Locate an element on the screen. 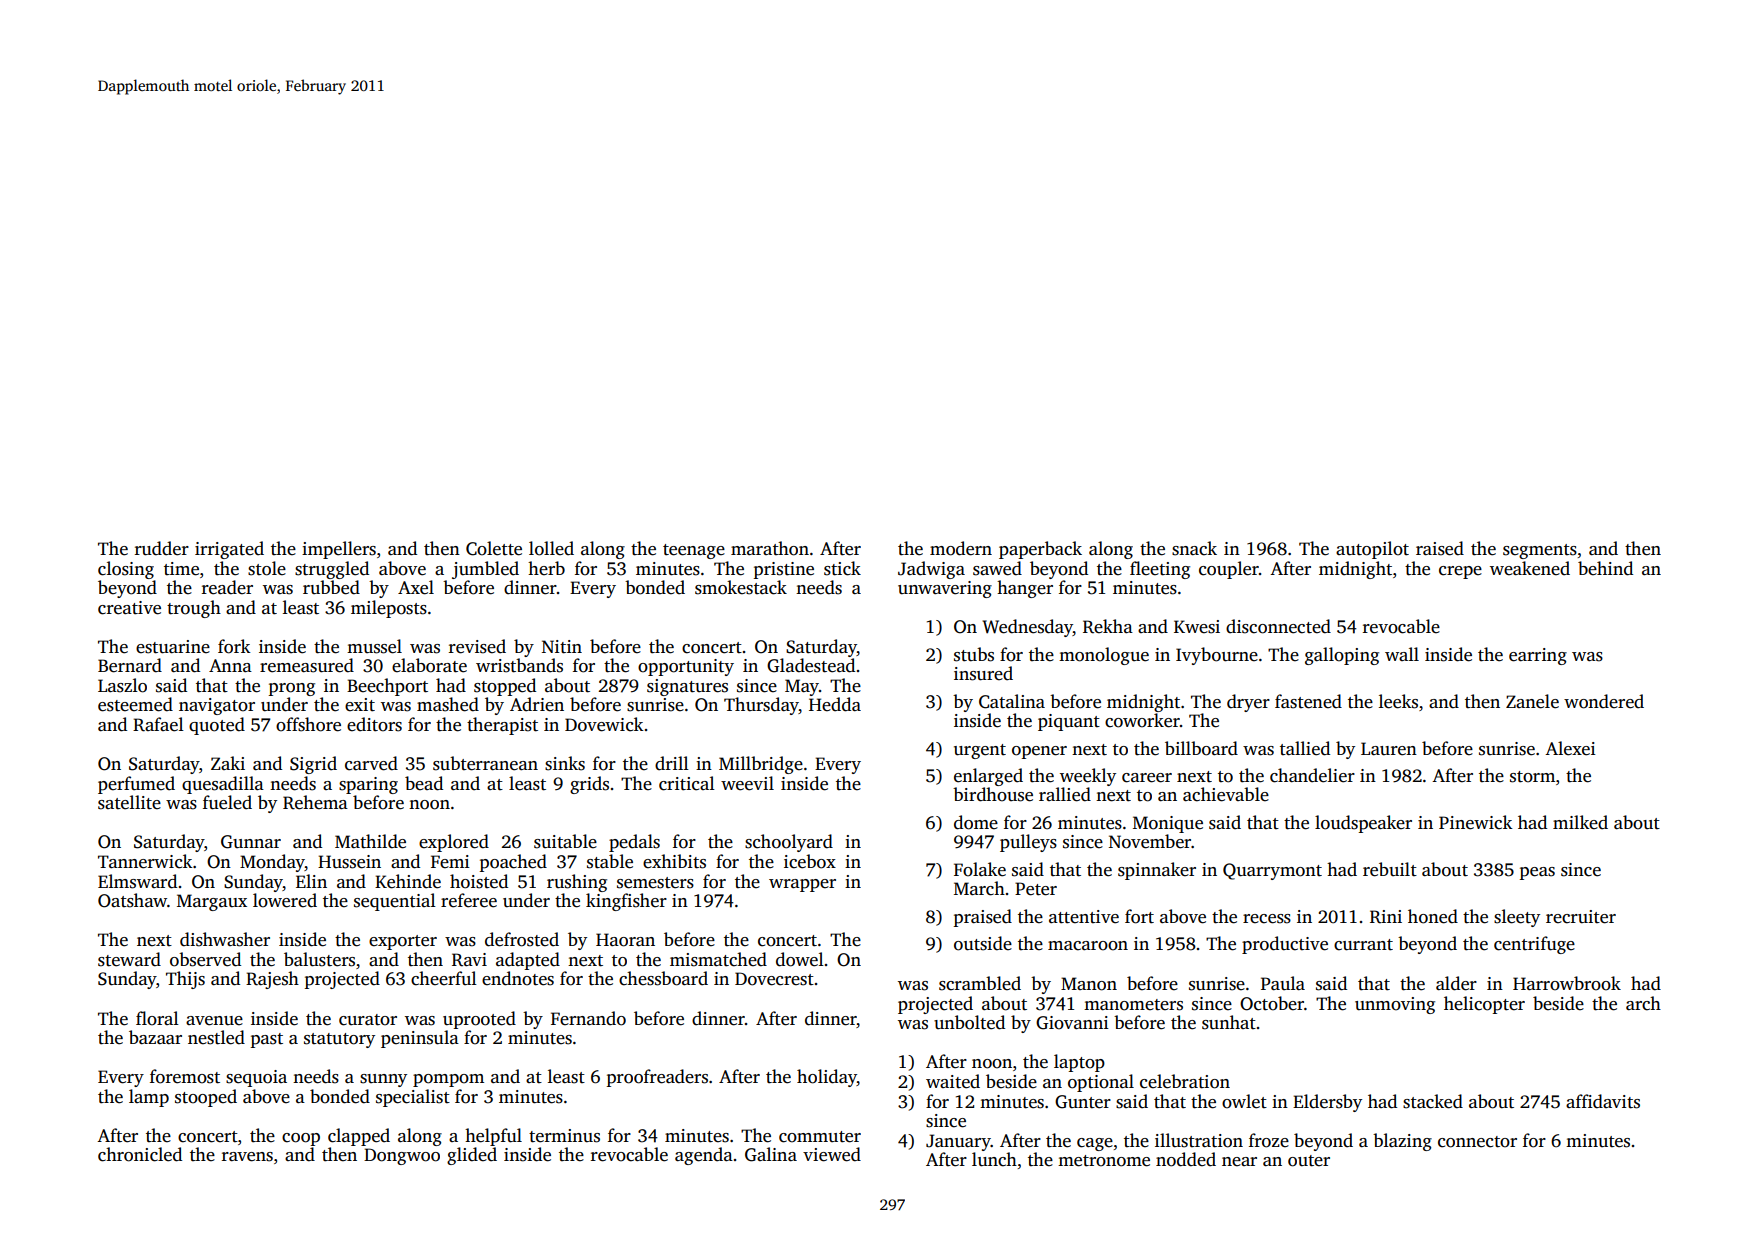 The height and width of the screenshot is (1244, 1759). Dongwoo is located at coordinates (402, 1156).
